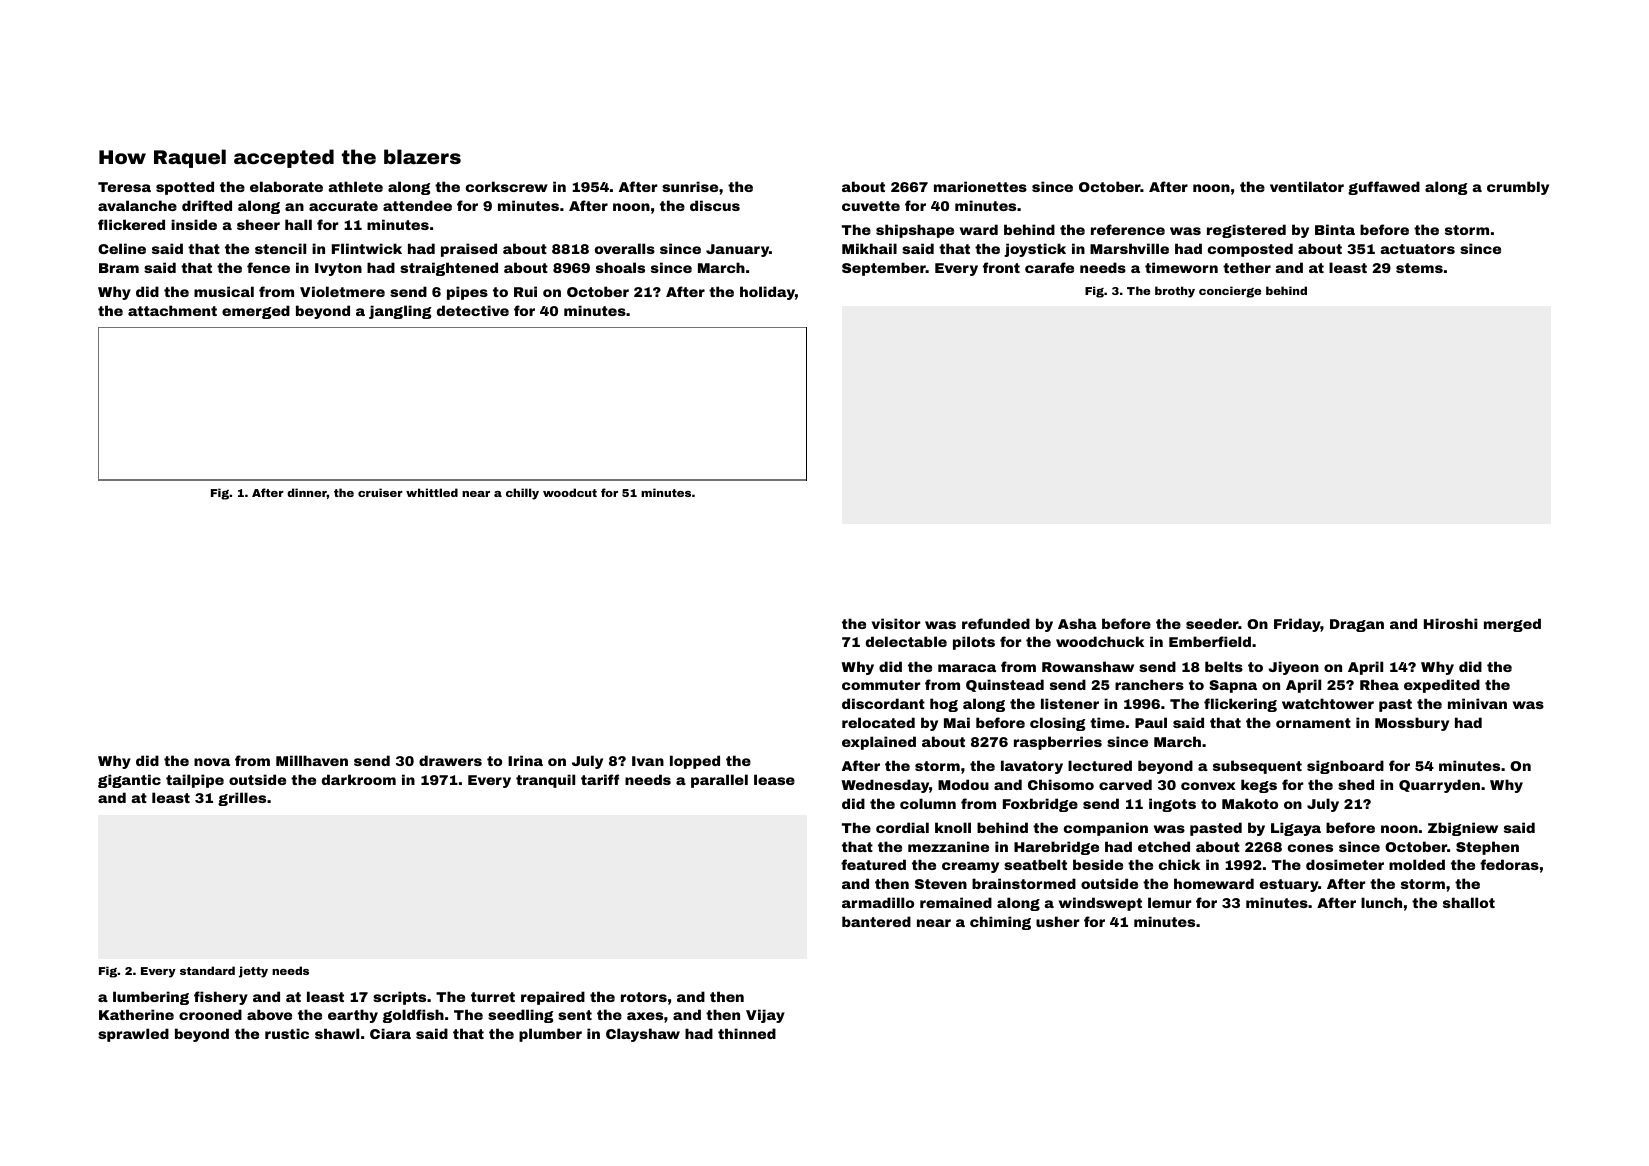 This screenshot has height=1166, width=1649. Describe the element at coordinates (380, 492) in the screenshot. I see `cruiser` at that location.
